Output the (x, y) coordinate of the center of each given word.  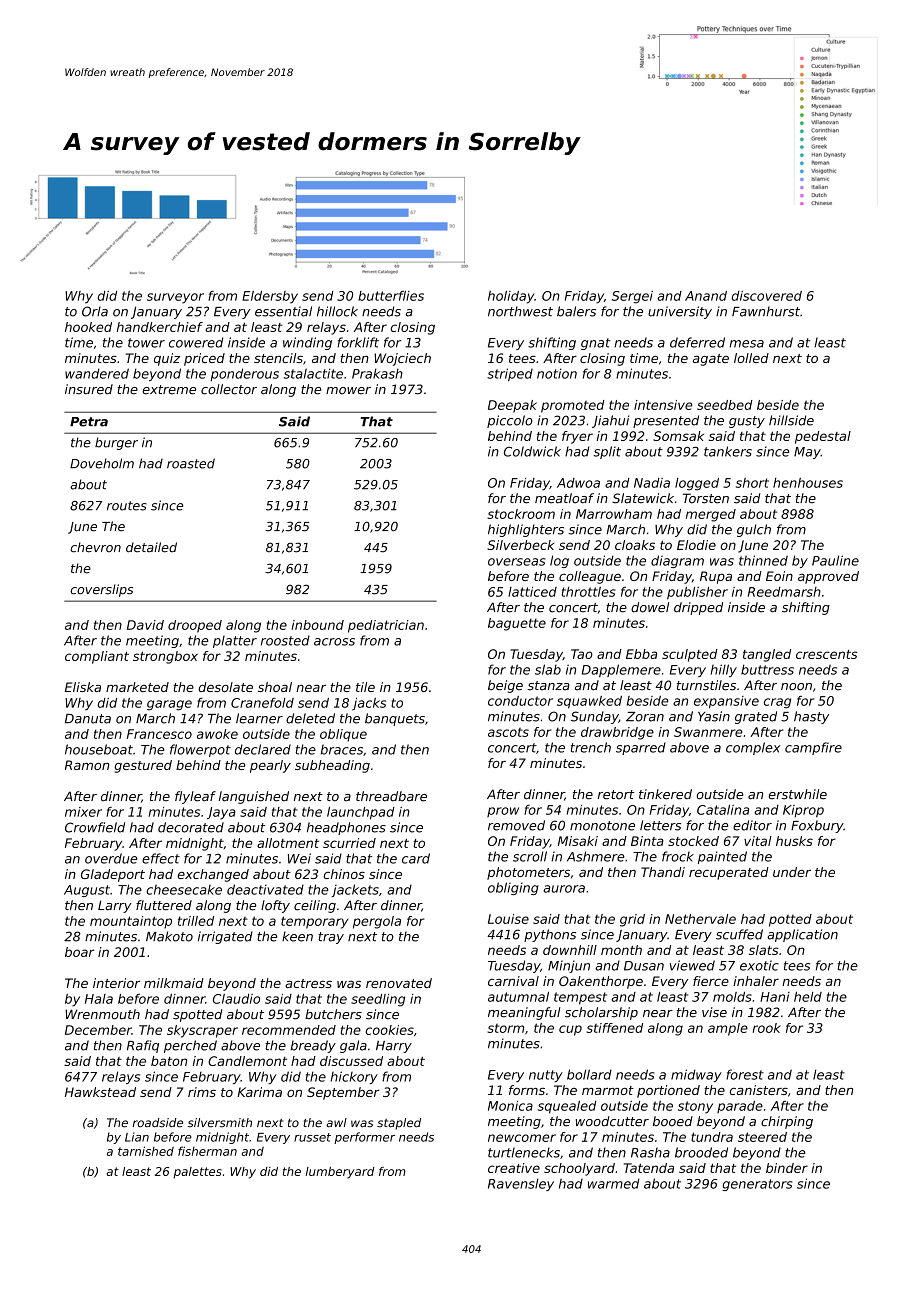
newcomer (522, 1138)
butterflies (391, 296)
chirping (787, 1122)
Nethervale (700, 919)
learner (259, 718)
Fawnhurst (766, 311)
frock (678, 856)
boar (79, 952)
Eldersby (270, 297)
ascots (508, 732)
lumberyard (340, 1173)
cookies (389, 1030)
